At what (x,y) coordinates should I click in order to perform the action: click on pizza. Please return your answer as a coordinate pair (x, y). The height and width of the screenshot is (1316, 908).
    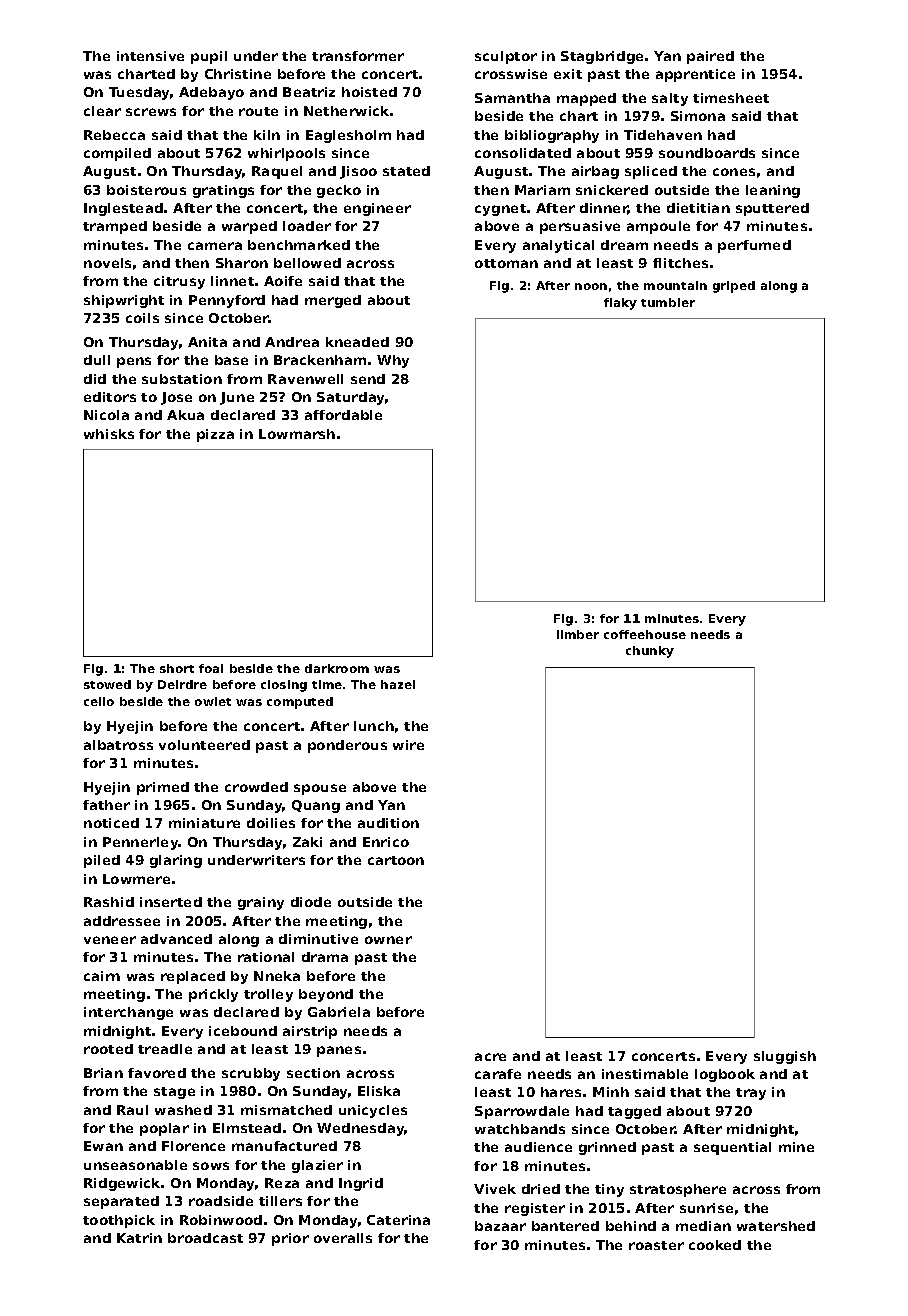
    Looking at the image, I should click on (215, 435).
